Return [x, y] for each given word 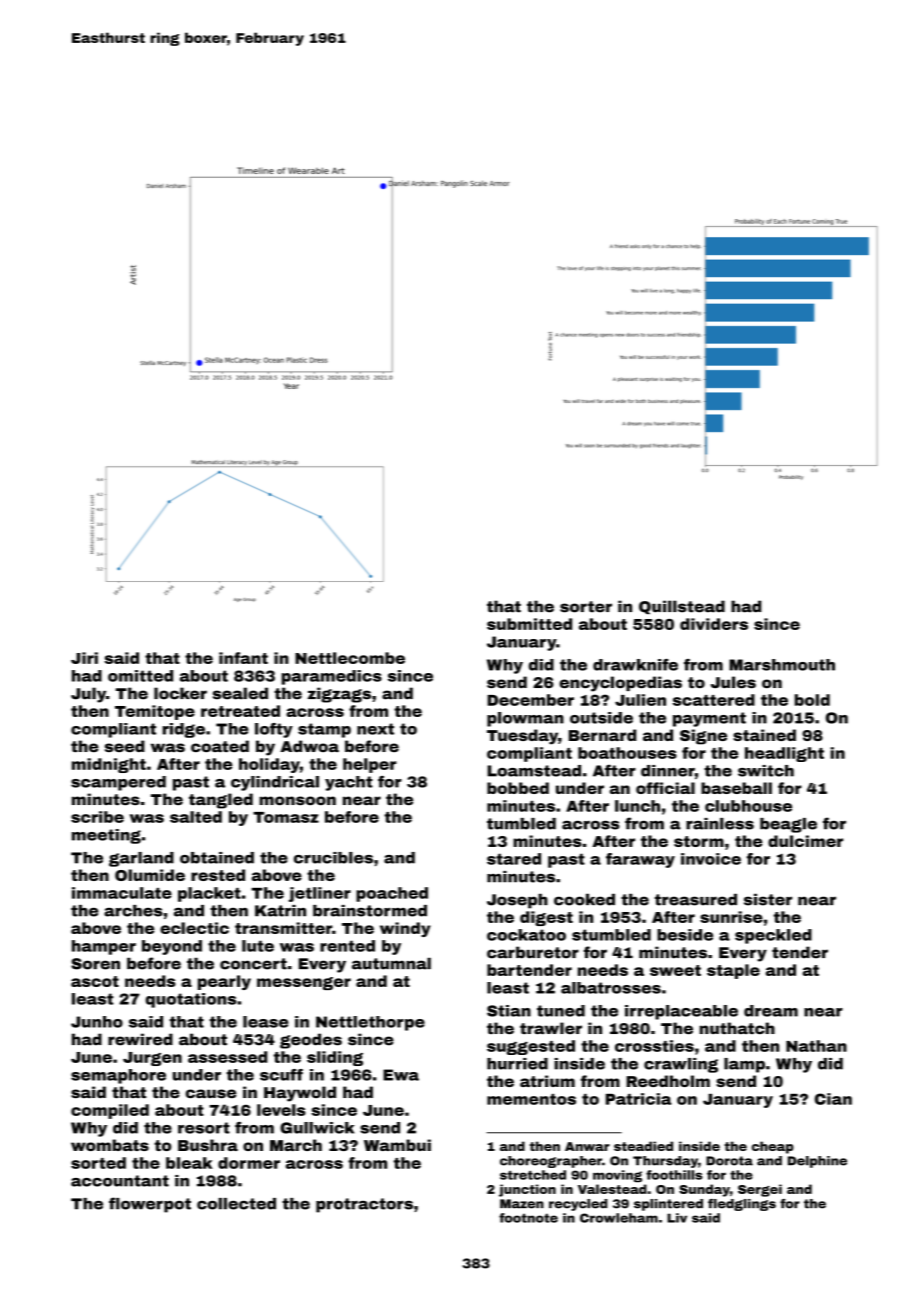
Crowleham [619, 1218]
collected [236, 1204]
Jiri [84, 658]
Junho [97, 1022]
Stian [509, 1011]
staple [733, 971]
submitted [529, 624]
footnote [528, 1218]
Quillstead [682, 607]
